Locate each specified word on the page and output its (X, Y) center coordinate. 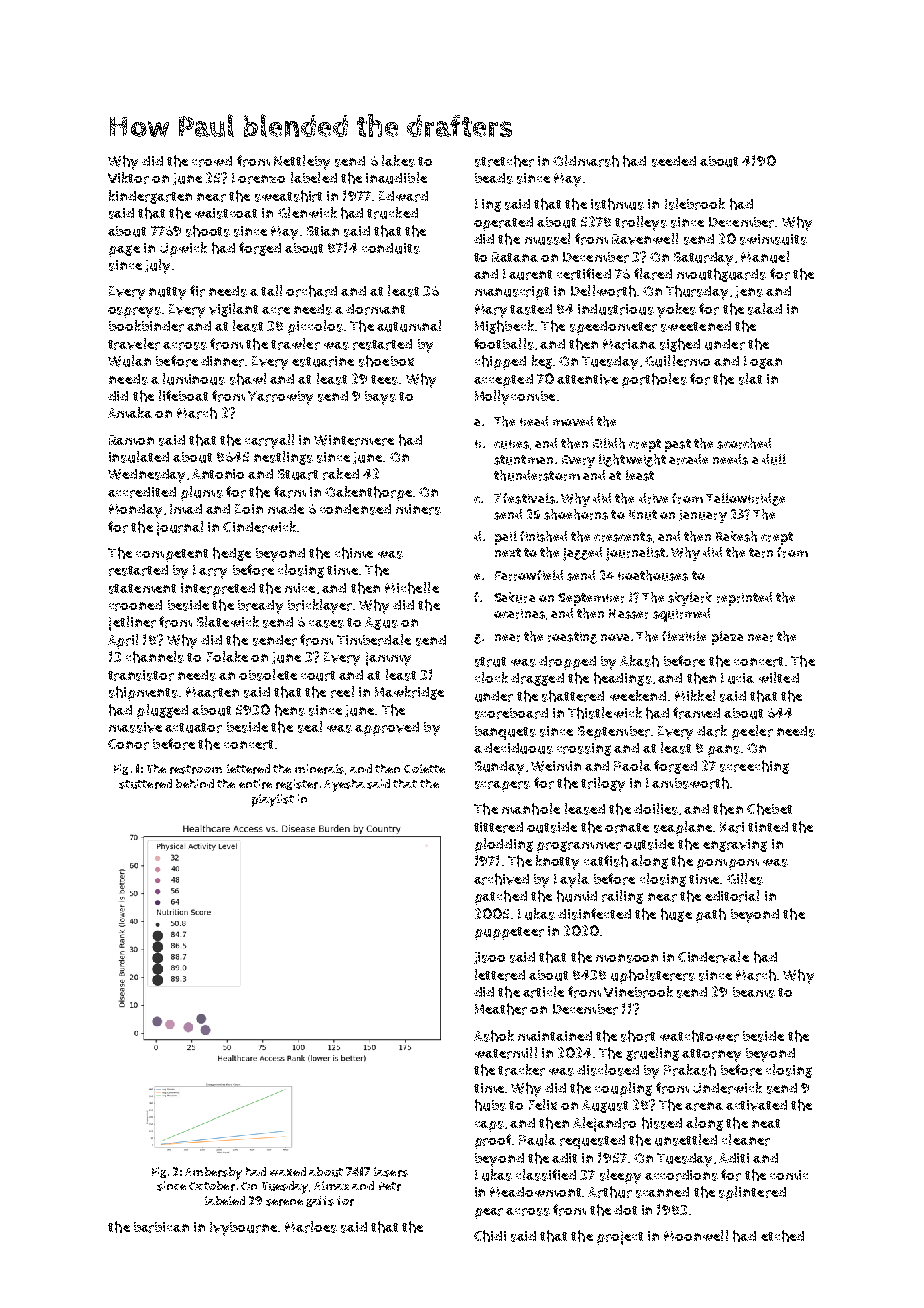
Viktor (128, 178)
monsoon (627, 958)
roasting (572, 638)
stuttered (145, 784)
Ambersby (213, 1173)
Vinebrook (638, 992)
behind (195, 783)
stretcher (504, 161)
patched (501, 897)
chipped (500, 362)
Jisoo (489, 958)
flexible (684, 636)
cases (326, 624)
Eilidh (609, 443)
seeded (674, 161)
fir (197, 291)
